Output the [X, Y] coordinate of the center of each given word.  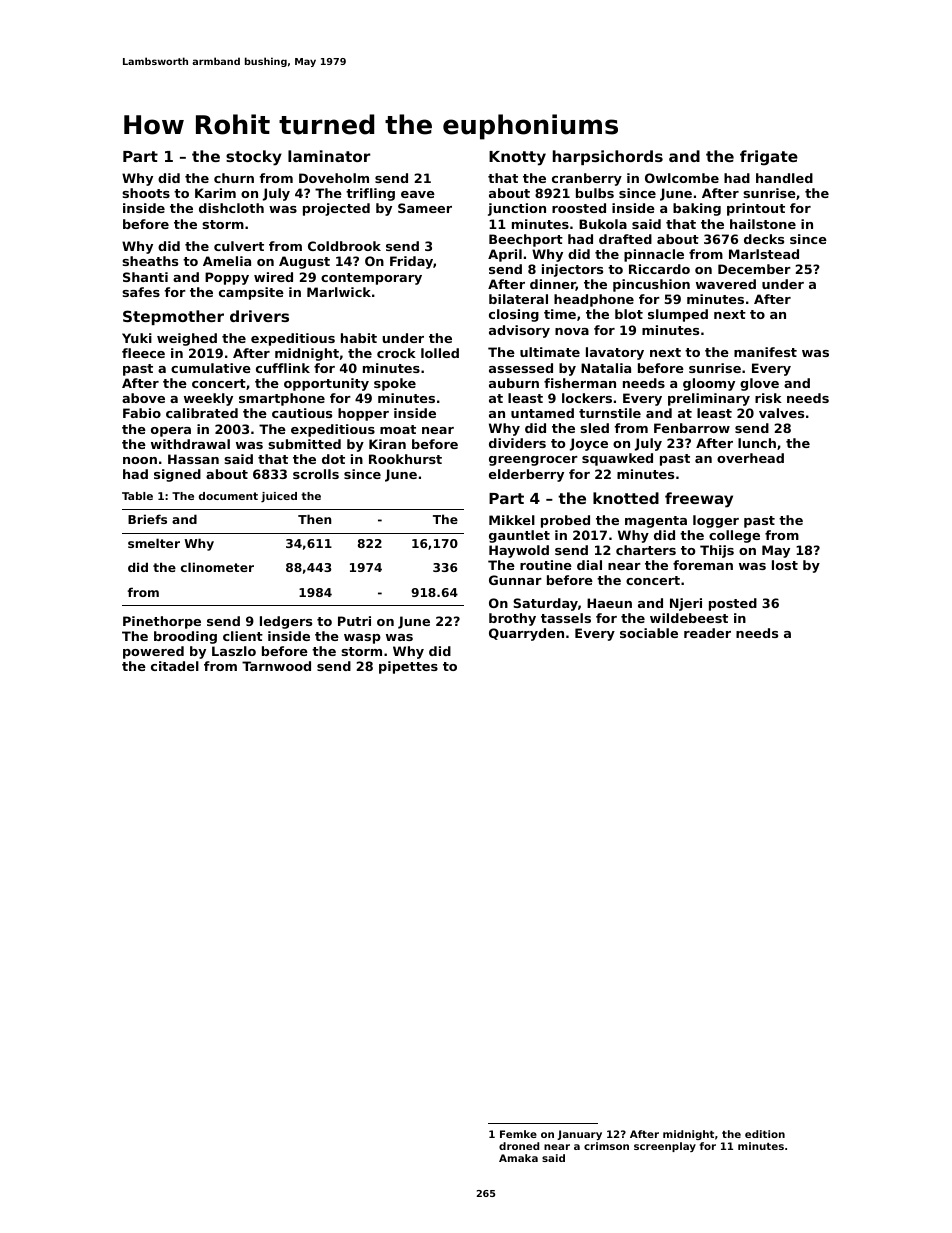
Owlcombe [682, 178]
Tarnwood [276, 666]
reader [707, 633]
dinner [553, 285]
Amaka [518, 1158]
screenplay [665, 1147]
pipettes [408, 667]
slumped [678, 315]
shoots [146, 193]
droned [519, 1146]
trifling [370, 194]
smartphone [282, 399]
